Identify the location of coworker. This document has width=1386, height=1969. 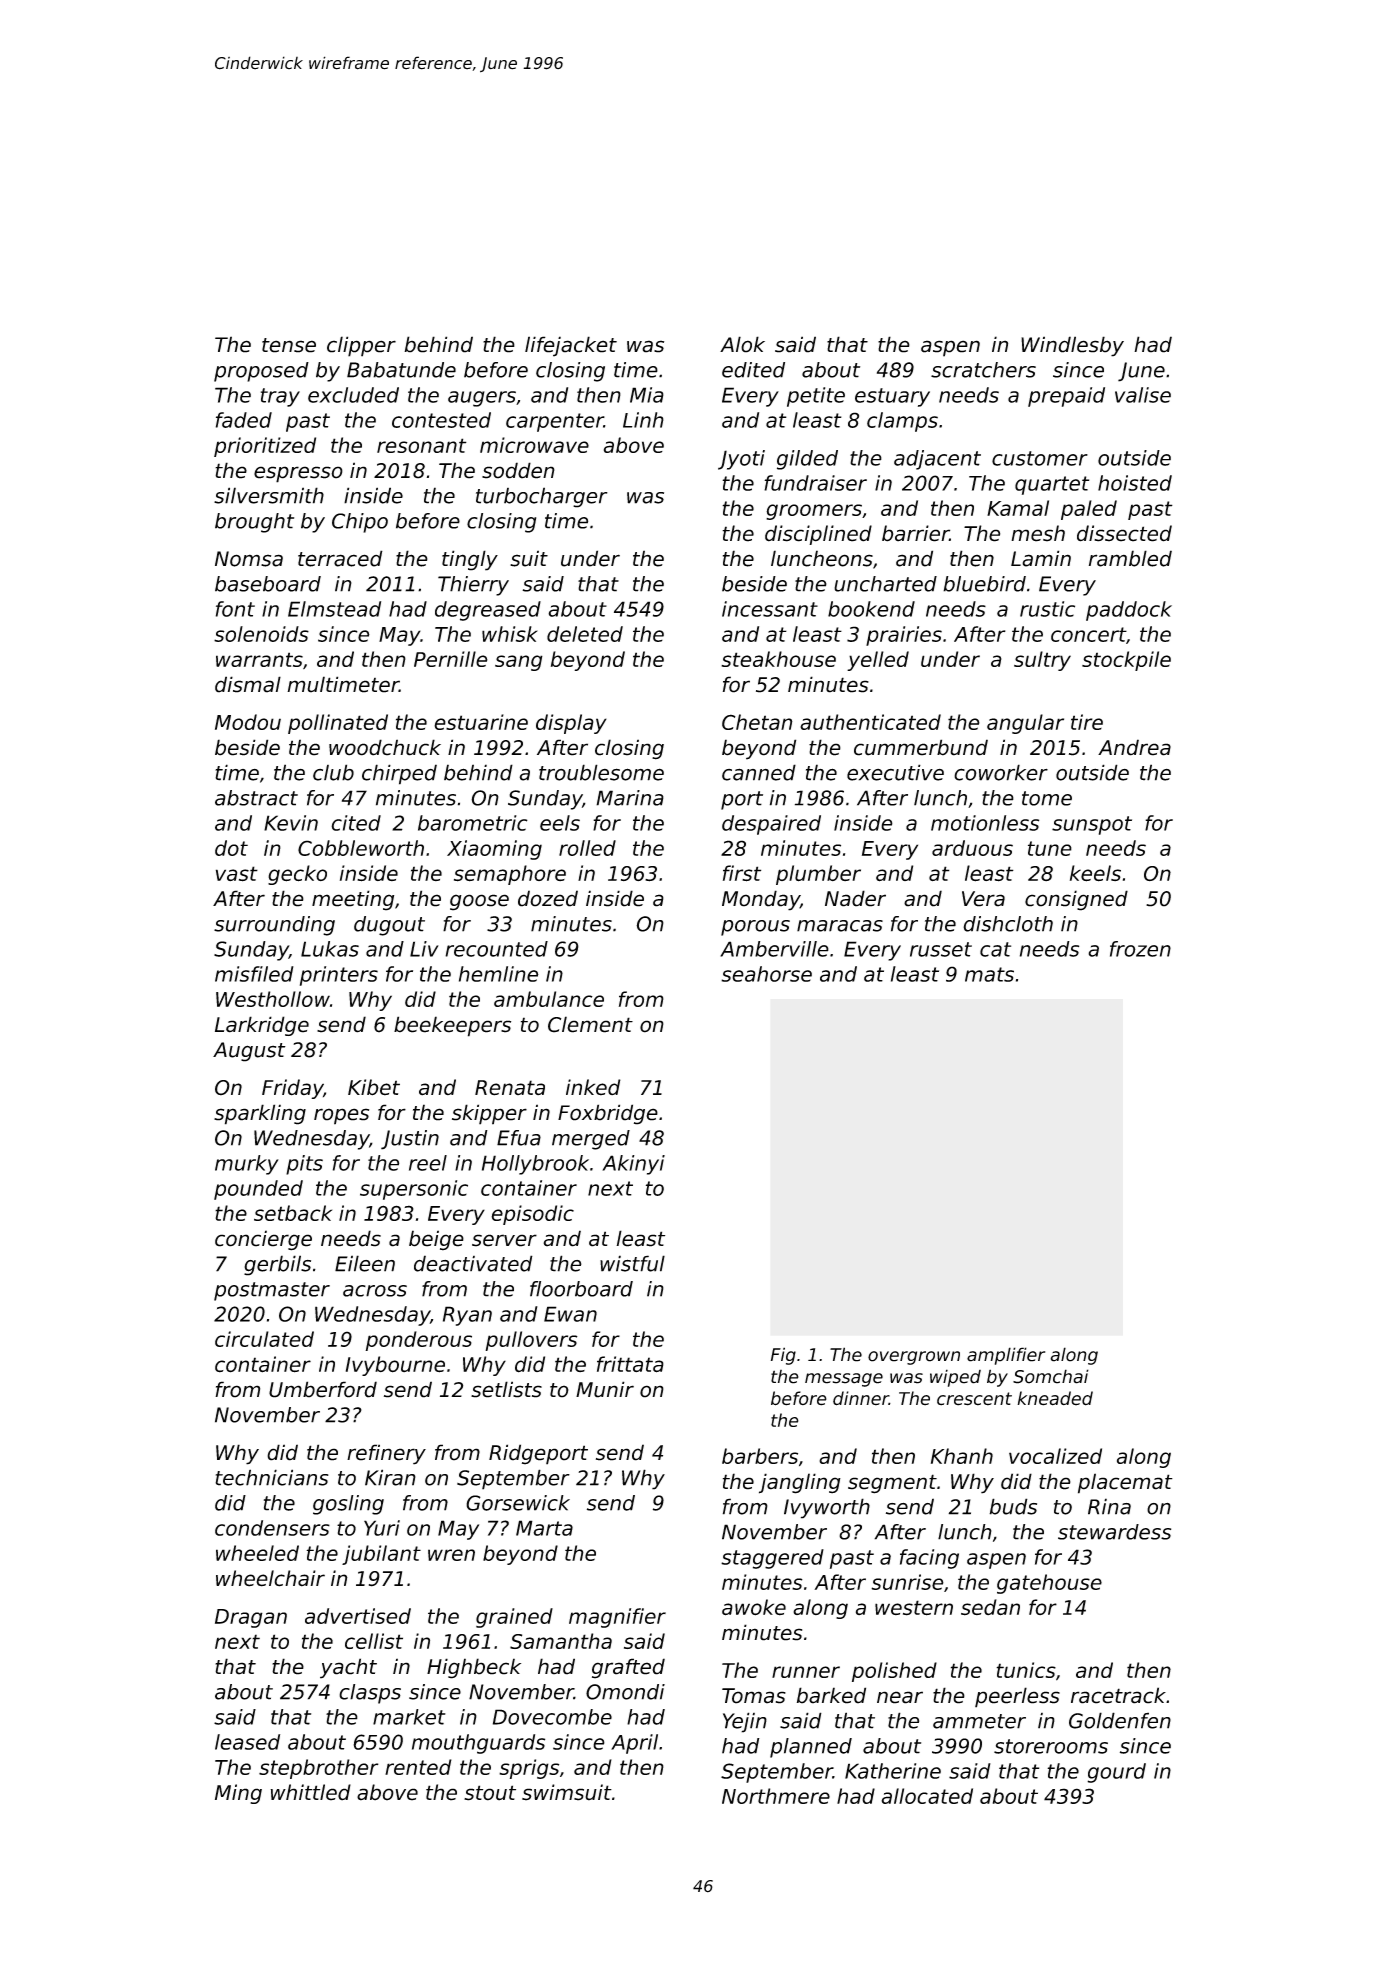
(1001, 772).
